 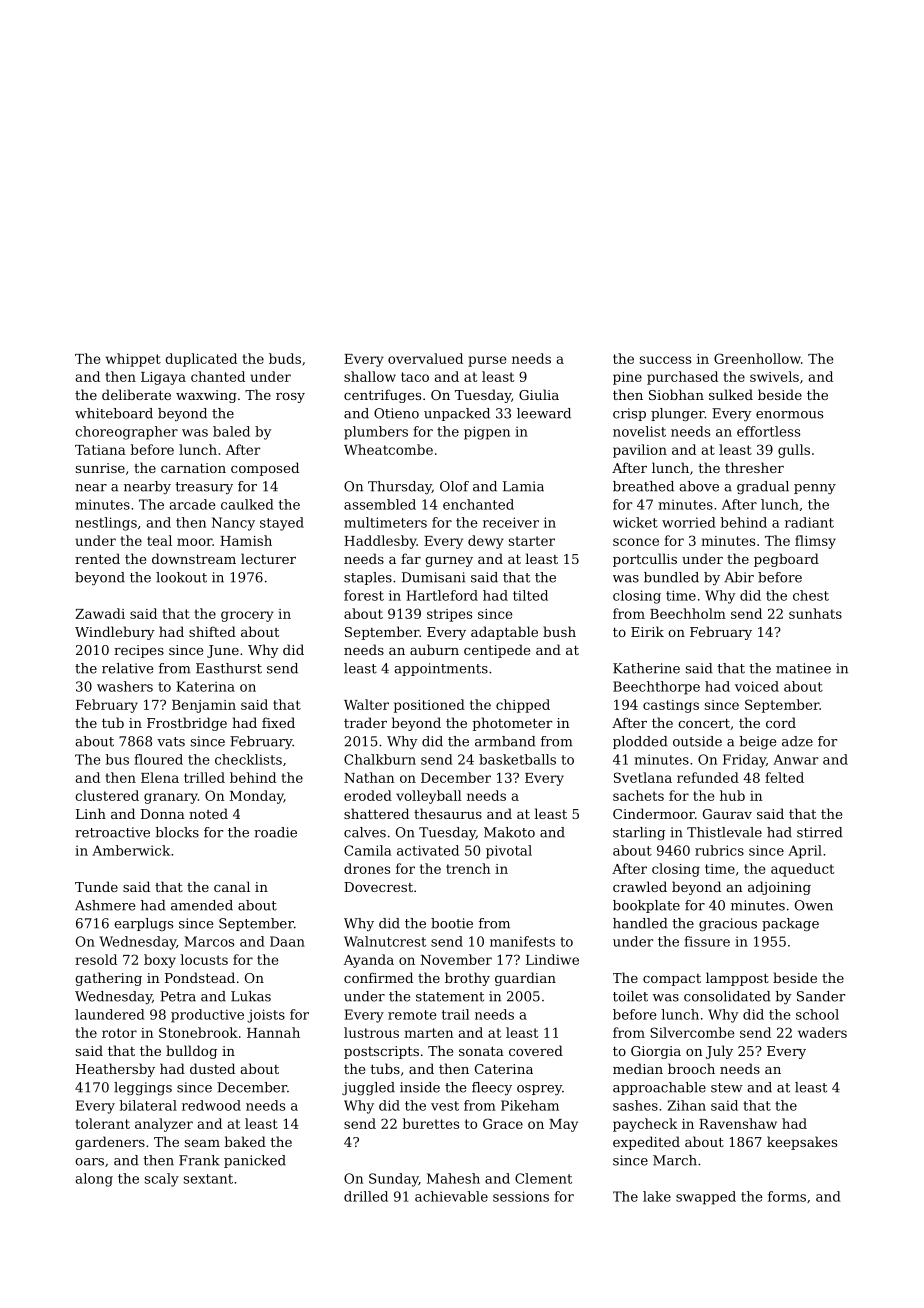 What do you see at coordinates (420, 1087) in the screenshot?
I see `inside` at bounding box center [420, 1087].
